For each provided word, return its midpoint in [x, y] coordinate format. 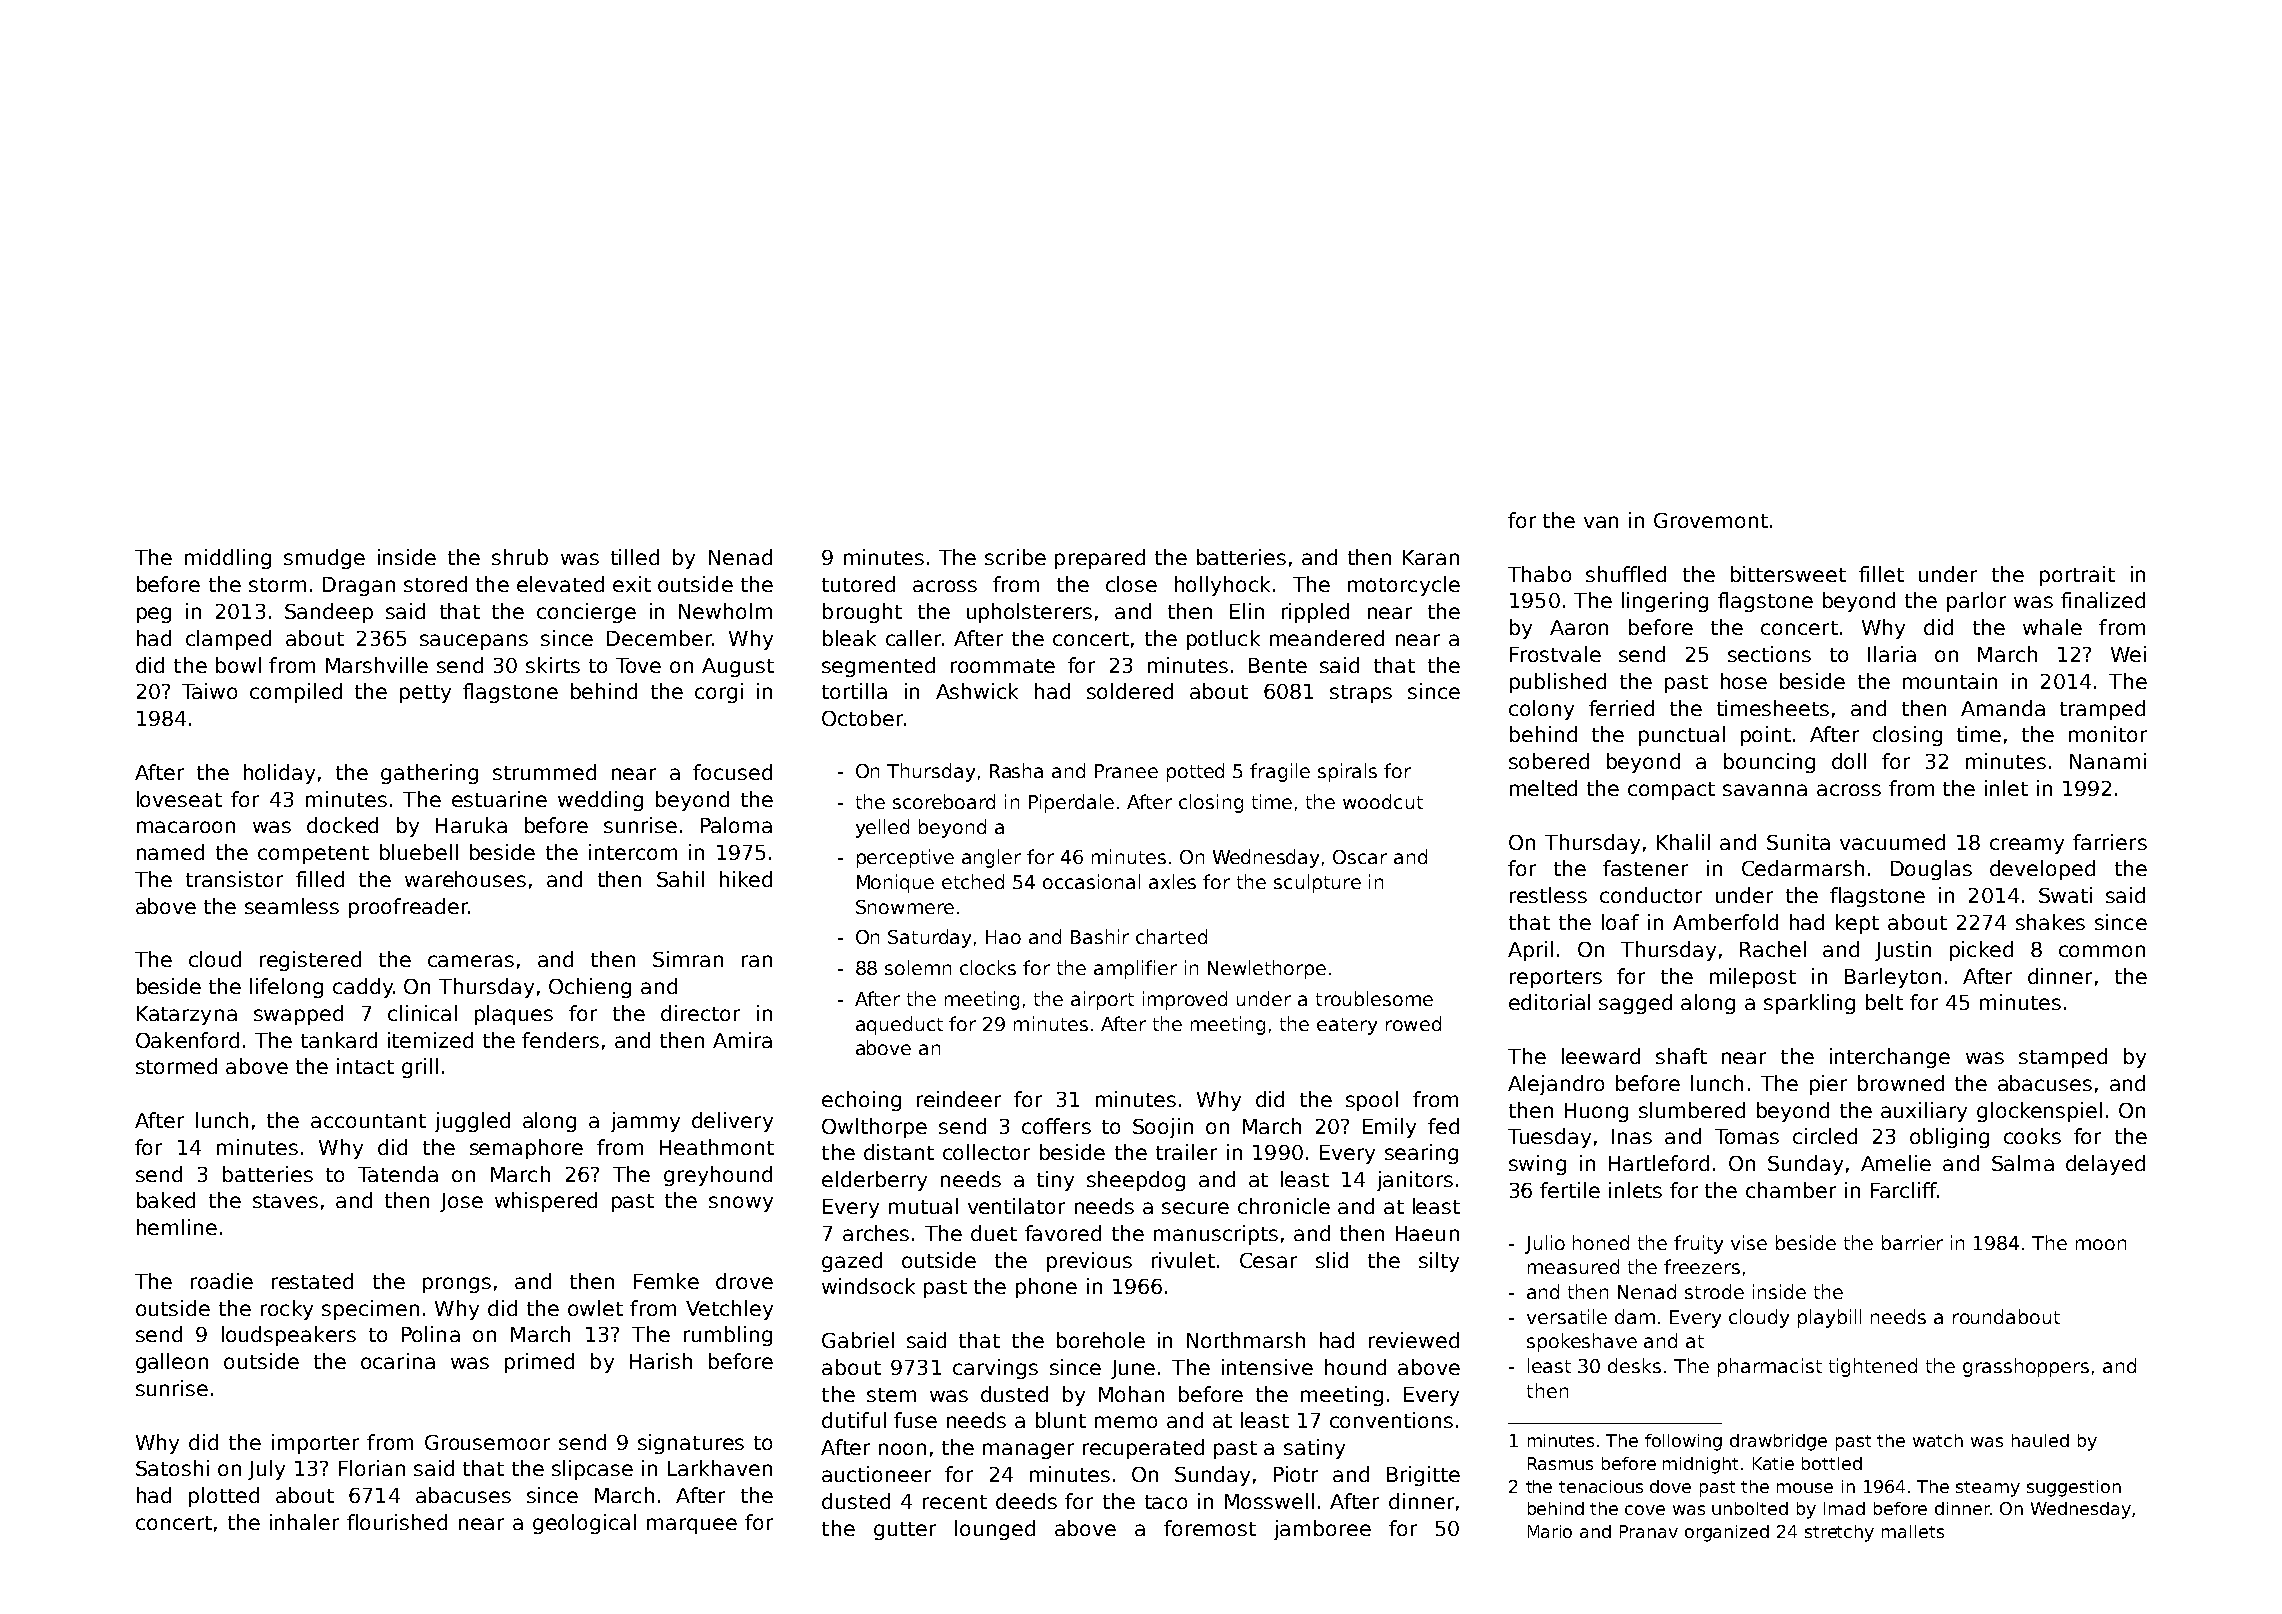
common [2102, 951]
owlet [595, 1308]
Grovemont [1711, 520]
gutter [905, 1531]
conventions [1391, 1420]
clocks [988, 967]
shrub [520, 557]
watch [1938, 1440]
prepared [1100, 559]
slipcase [592, 1470]
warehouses [465, 879]
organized [1727, 1533]
